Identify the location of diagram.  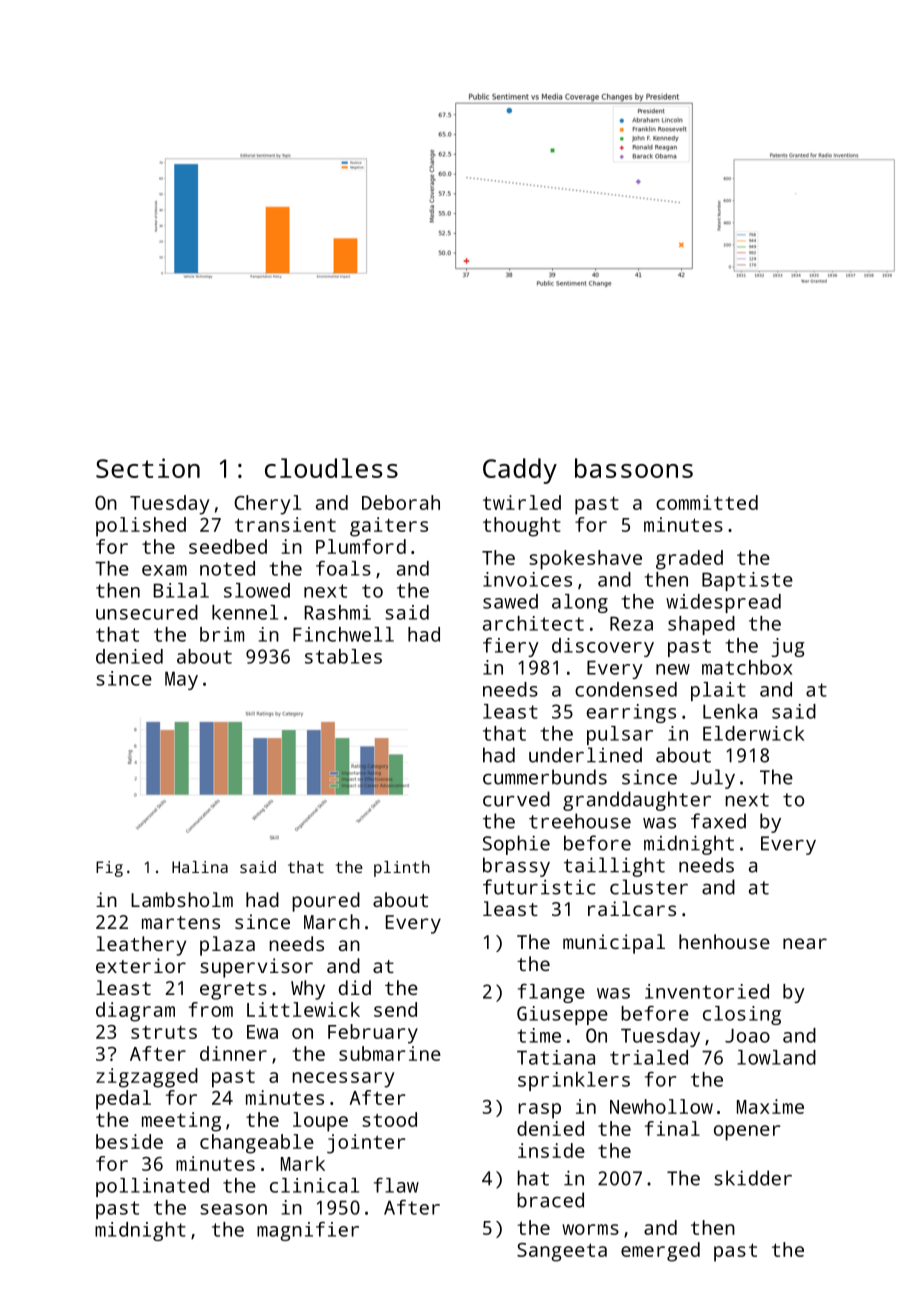
(135, 1012).
